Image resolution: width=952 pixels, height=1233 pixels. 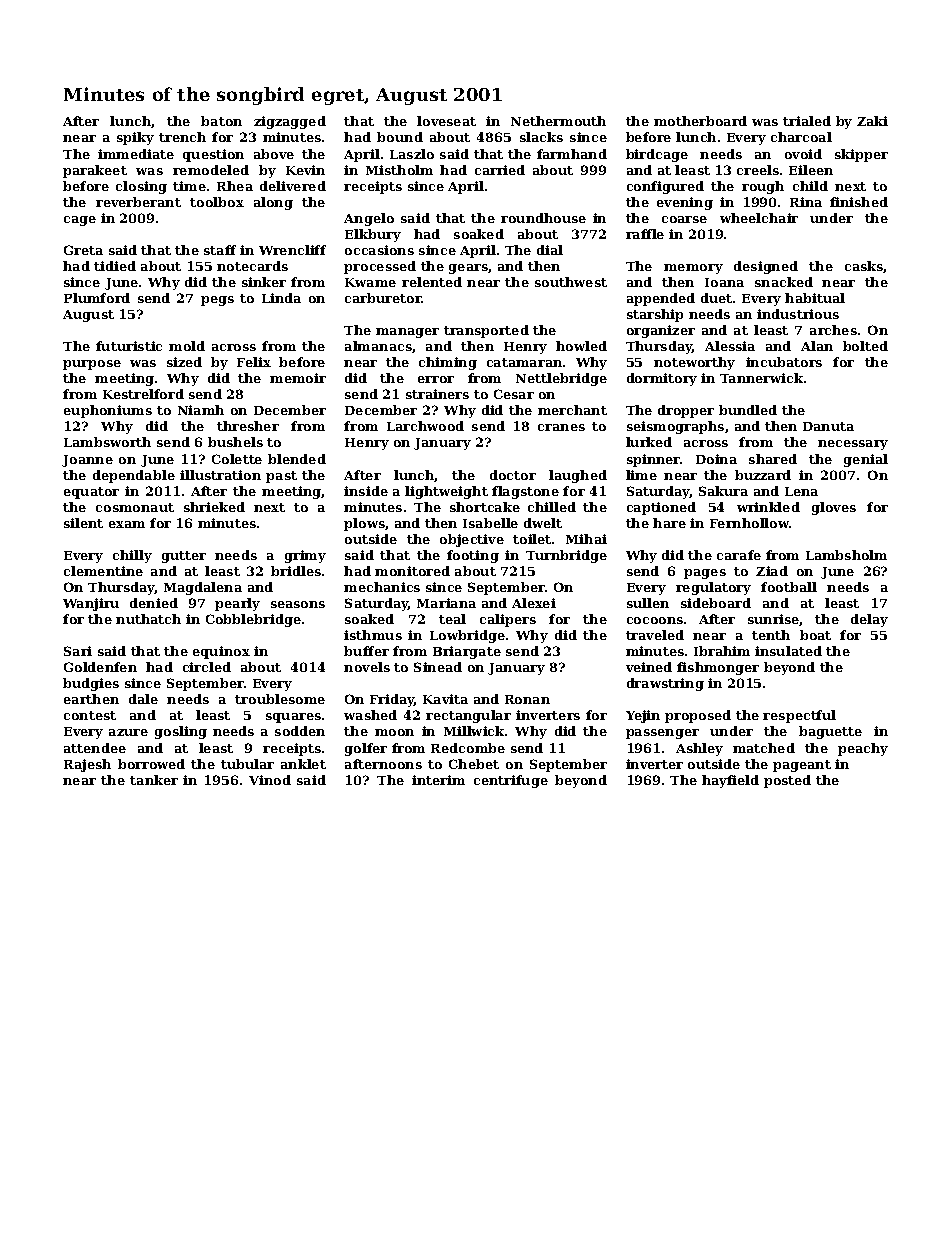 What do you see at coordinates (486, 331) in the page?
I see `transported` at bounding box center [486, 331].
